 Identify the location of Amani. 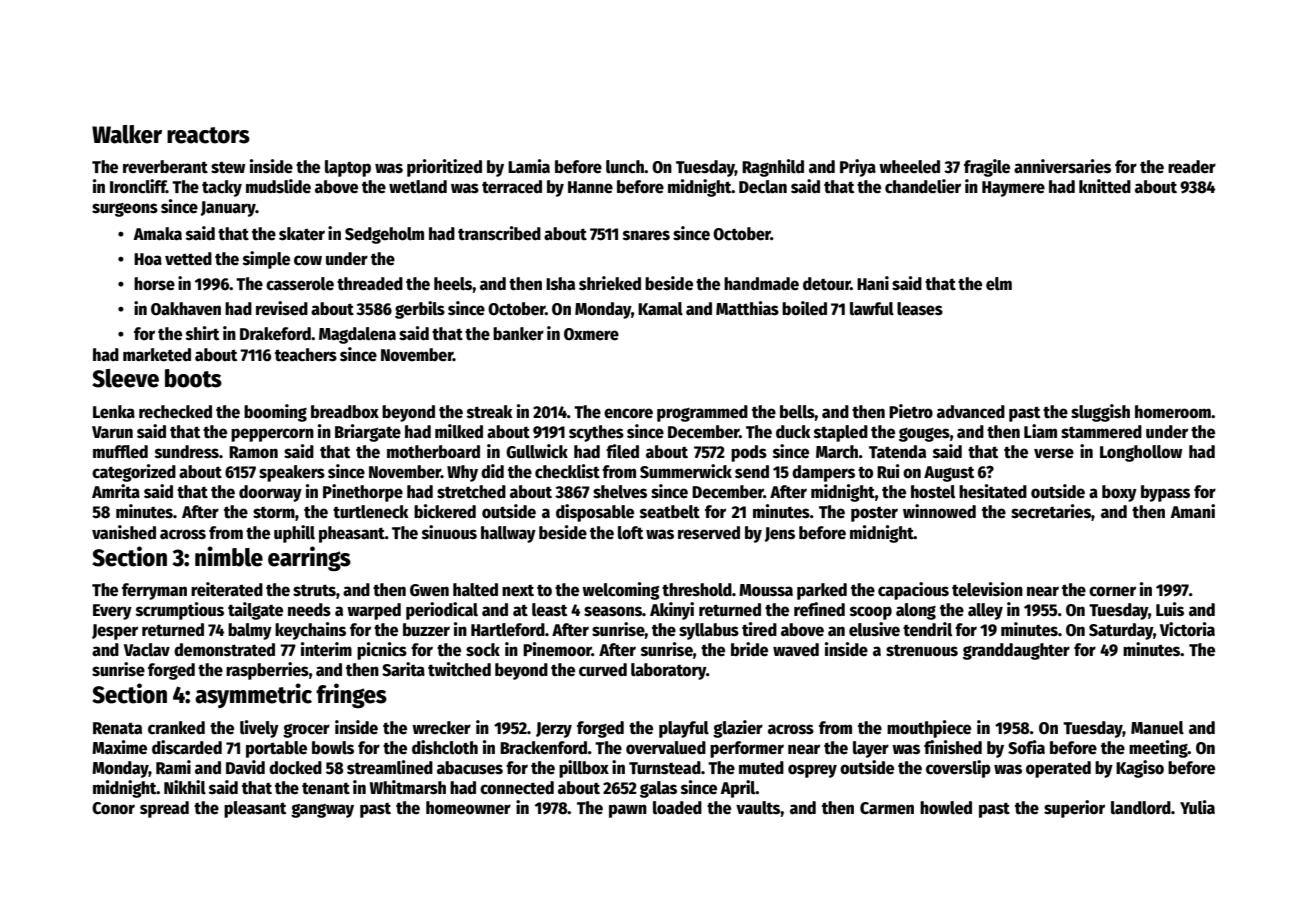
(1192, 511).
